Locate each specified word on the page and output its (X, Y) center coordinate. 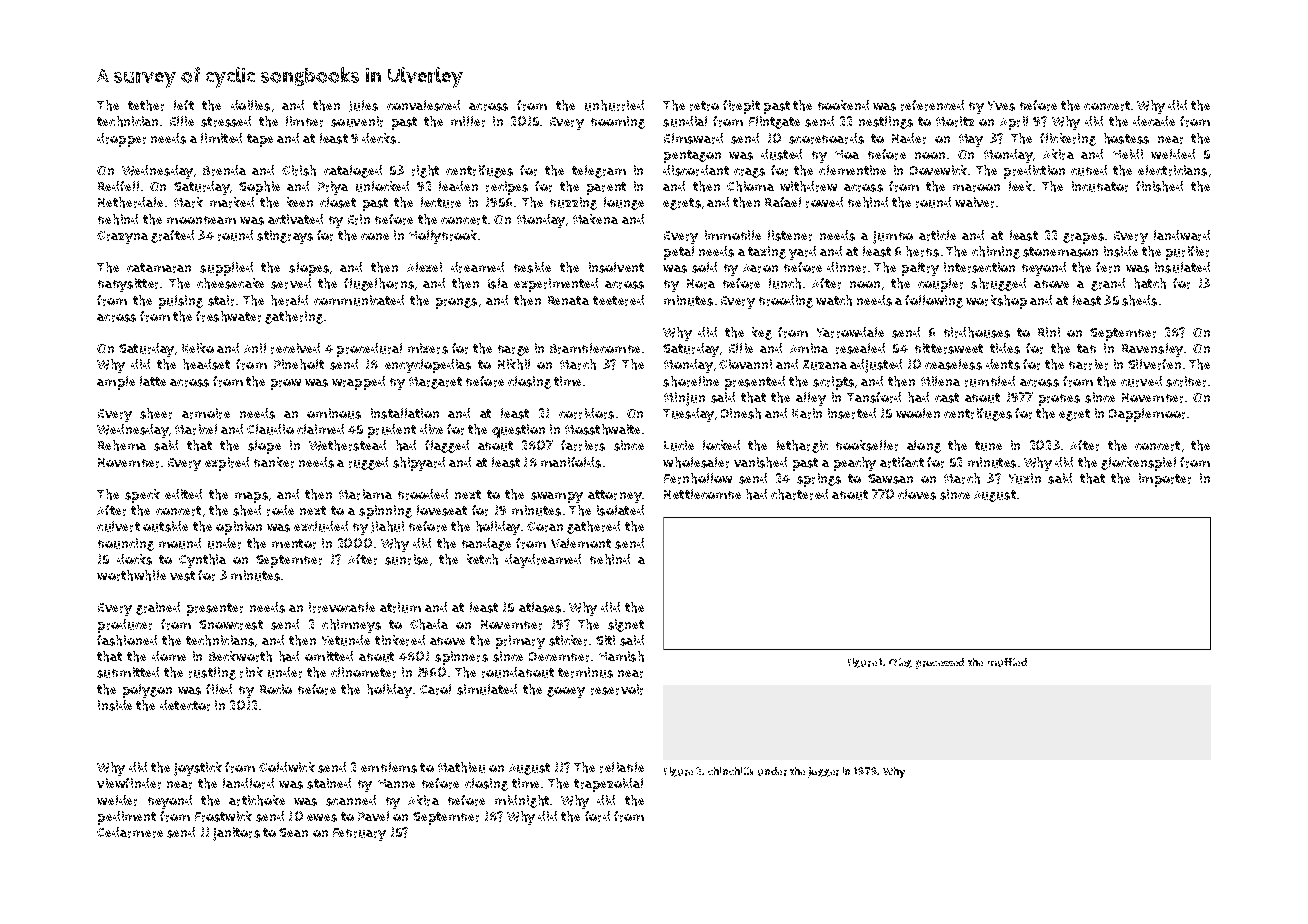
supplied (226, 269)
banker (274, 462)
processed (940, 663)
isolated (620, 510)
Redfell (118, 186)
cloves (917, 494)
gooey (566, 692)
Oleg (900, 663)
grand (1108, 284)
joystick (198, 769)
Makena (595, 219)
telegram (599, 171)
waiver (974, 202)
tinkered (400, 640)
